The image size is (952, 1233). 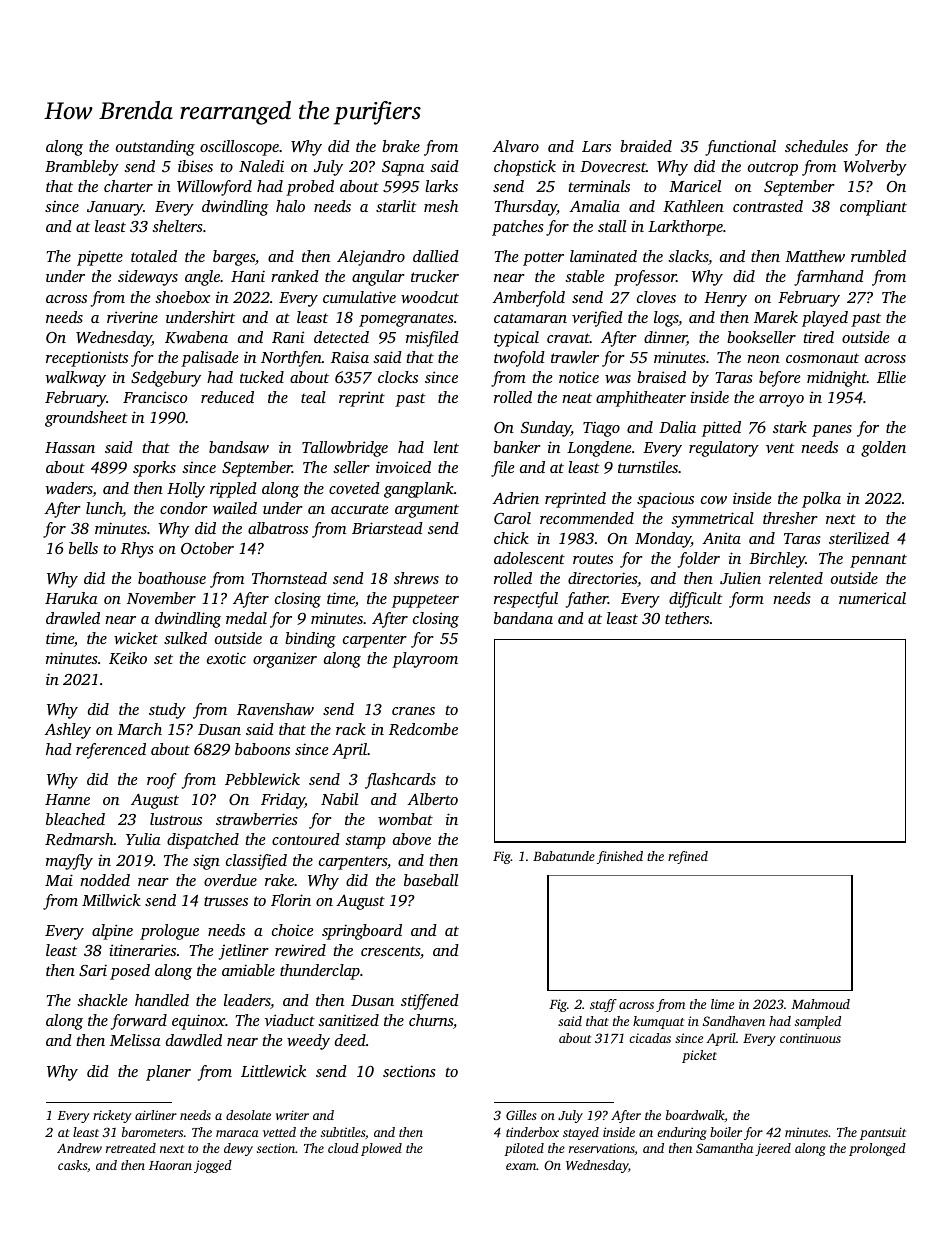 What do you see at coordinates (521, 1166) in the screenshot?
I see `exam` at bounding box center [521, 1166].
